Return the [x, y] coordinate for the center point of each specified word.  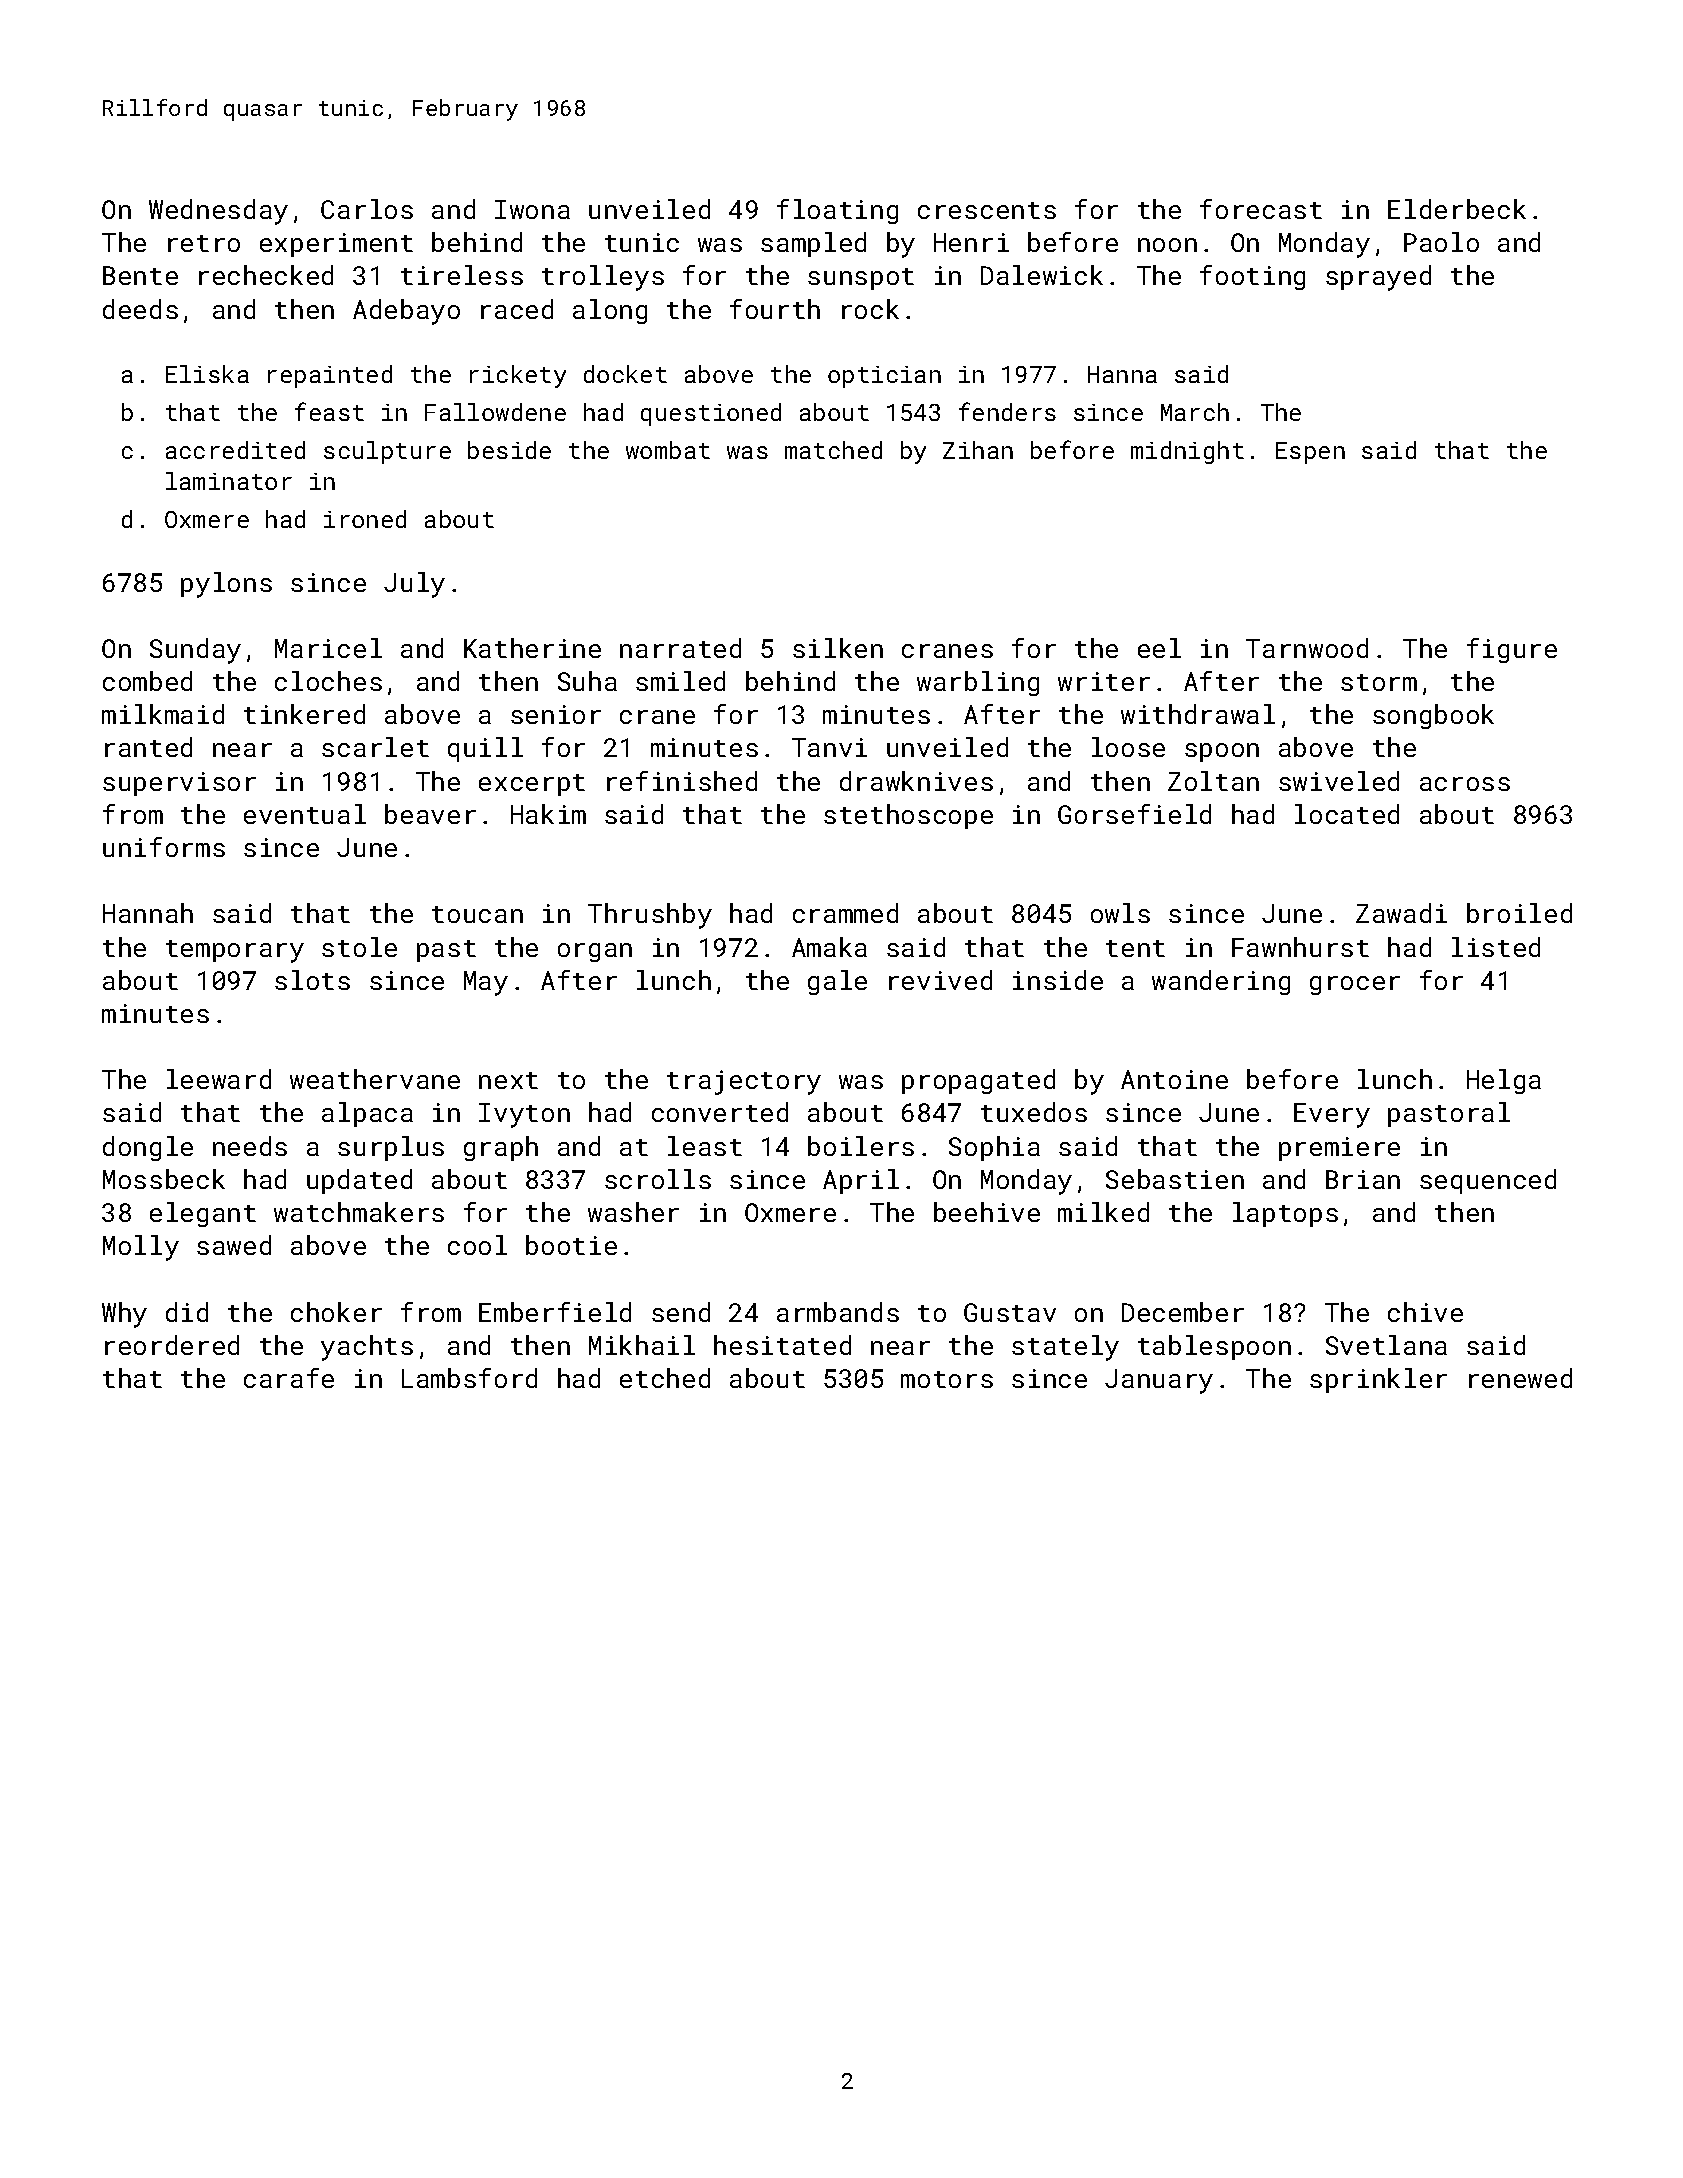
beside [509, 450]
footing [1252, 277]
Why [124, 1315]
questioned [711, 414]
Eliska [207, 374]
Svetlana [1386, 1345]
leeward [219, 1079]
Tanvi [829, 747]
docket [625, 374]
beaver [430, 814]
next [508, 1080]
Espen [1310, 453]
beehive [987, 1212]
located [1347, 814]
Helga [1504, 1081]
